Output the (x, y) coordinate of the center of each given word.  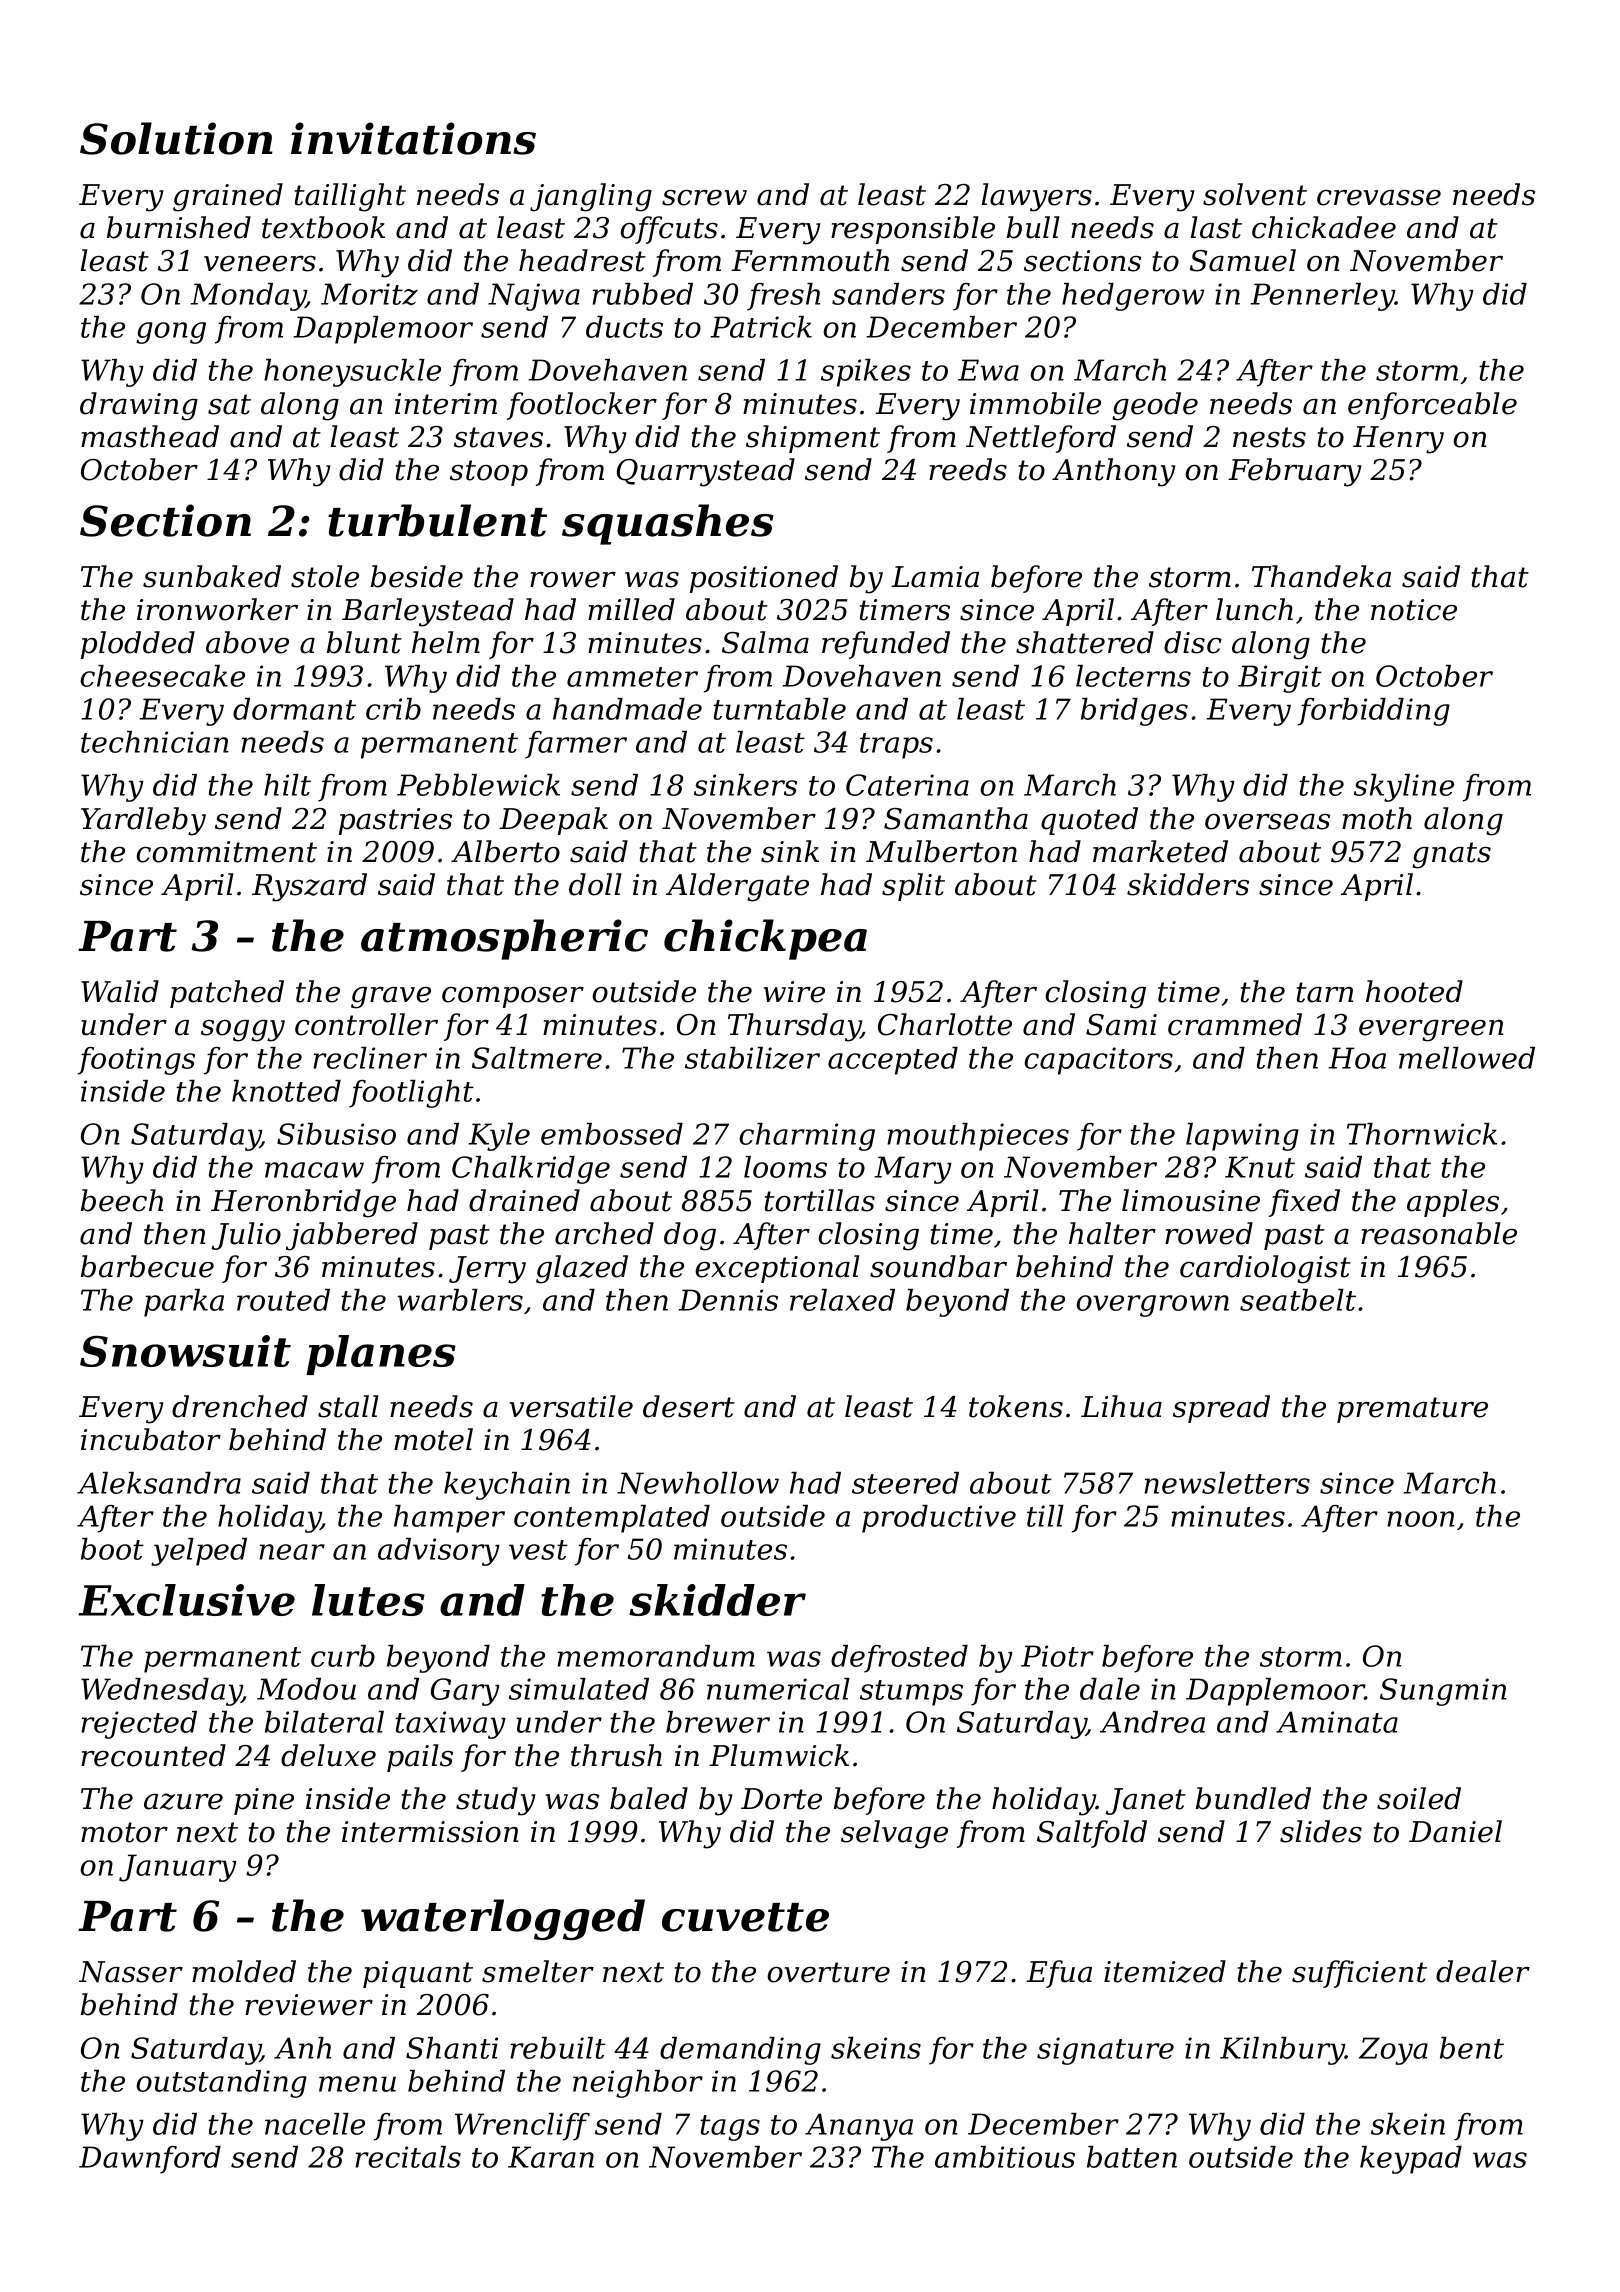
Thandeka (1321, 576)
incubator (151, 1439)
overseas (1267, 822)
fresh (783, 297)
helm (446, 642)
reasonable (1439, 1233)
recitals (408, 2157)
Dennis (728, 1300)
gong (171, 333)
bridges (1134, 712)
